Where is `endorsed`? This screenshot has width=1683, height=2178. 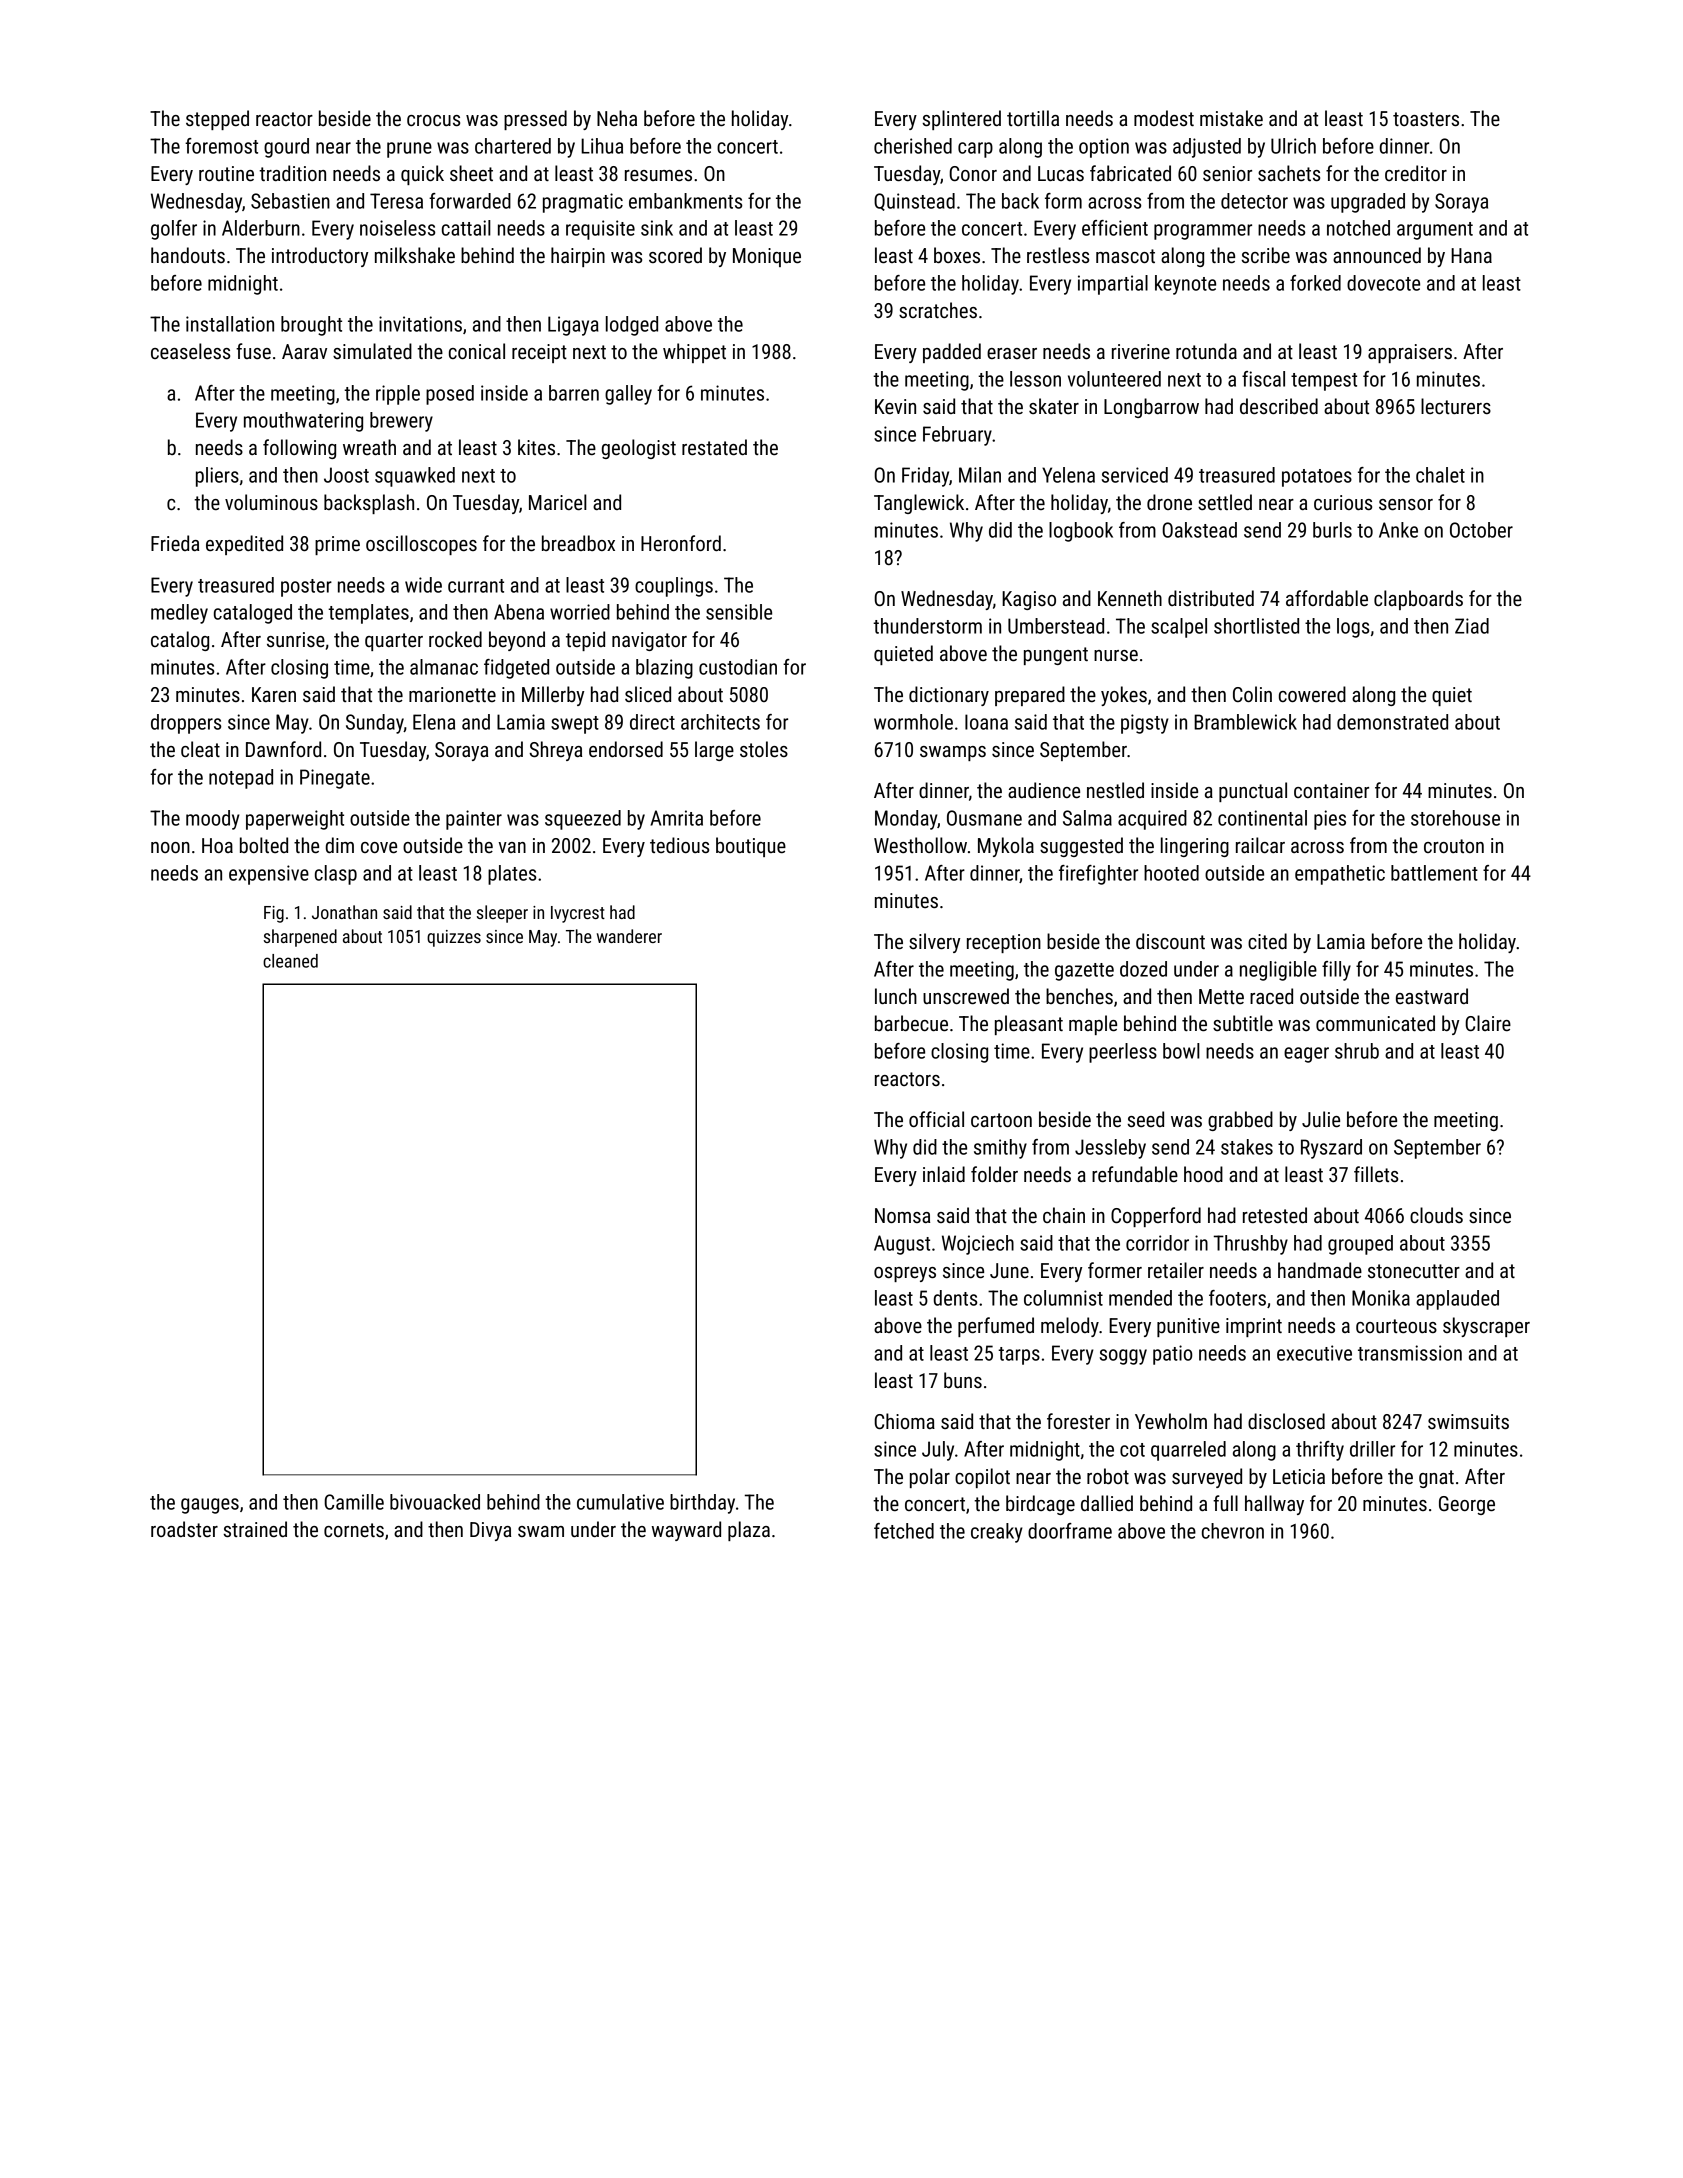
endorsed is located at coordinates (626, 749).
